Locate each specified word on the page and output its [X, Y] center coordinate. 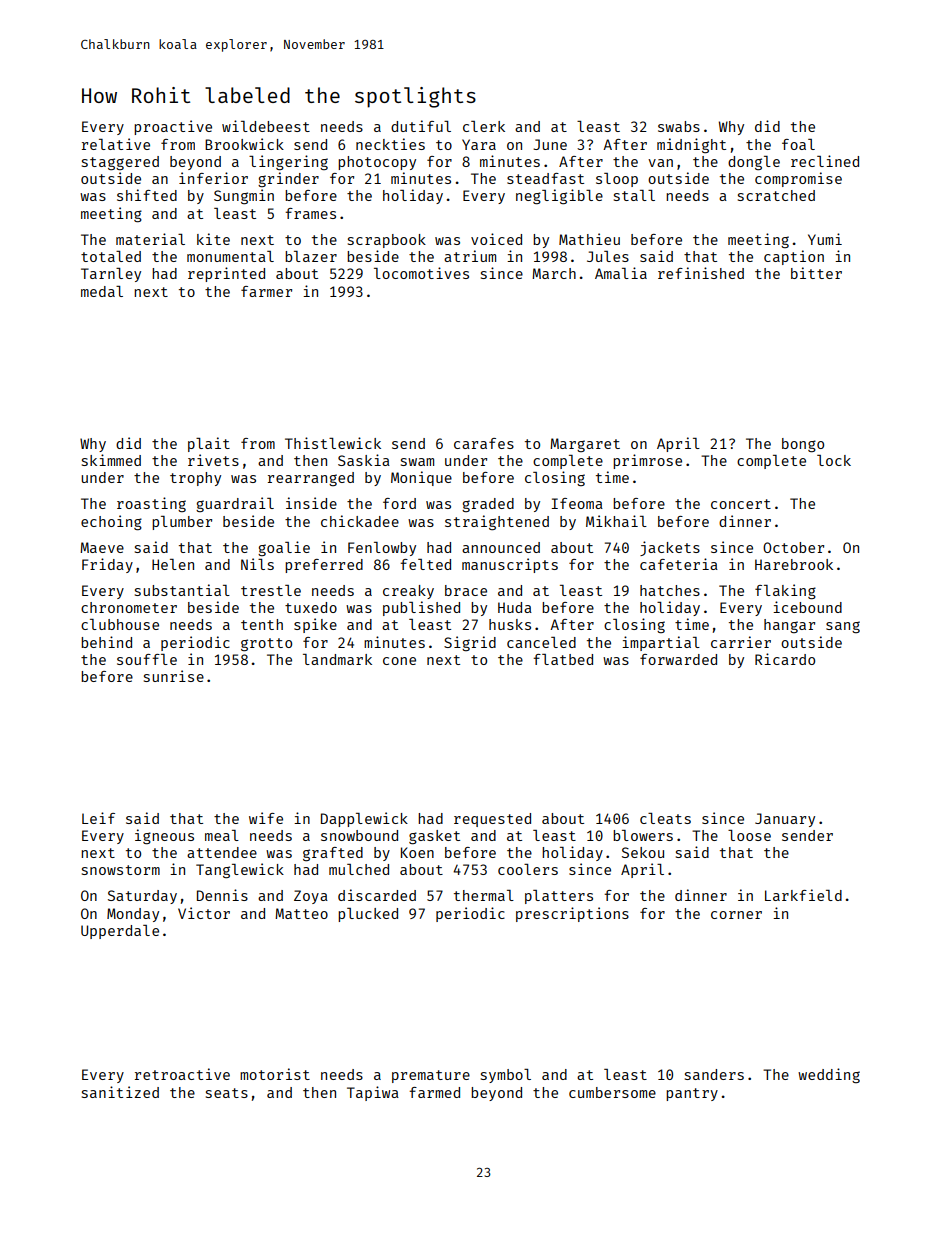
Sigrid [470, 643]
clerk [484, 126]
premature [431, 1076]
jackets [670, 548]
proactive [173, 127]
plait [209, 444]
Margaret [585, 445]
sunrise [174, 676]
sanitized [120, 1092]
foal [798, 144]
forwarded [678, 659]
